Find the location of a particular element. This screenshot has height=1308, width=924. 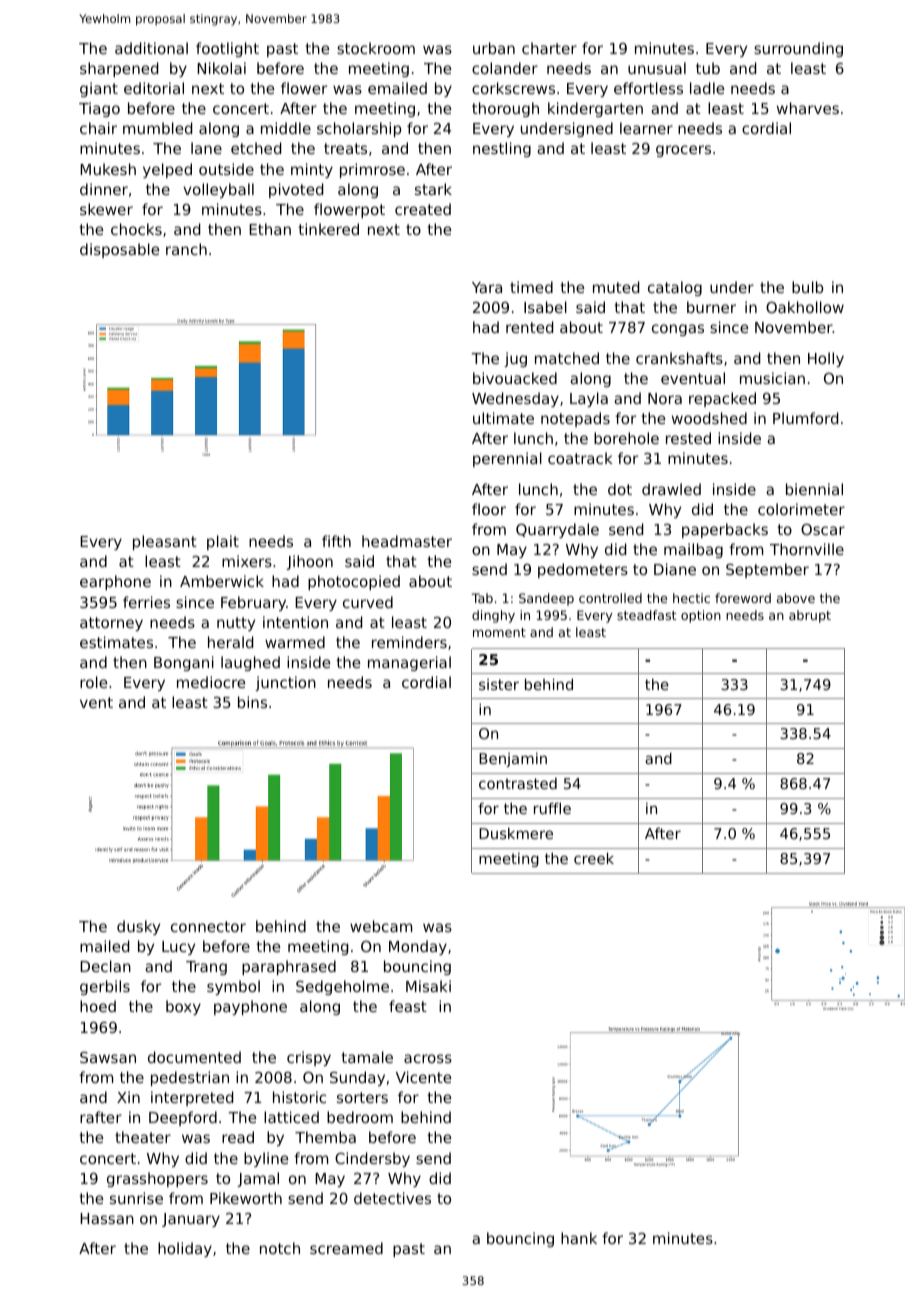

chair is located at coordinates (98, 128).
